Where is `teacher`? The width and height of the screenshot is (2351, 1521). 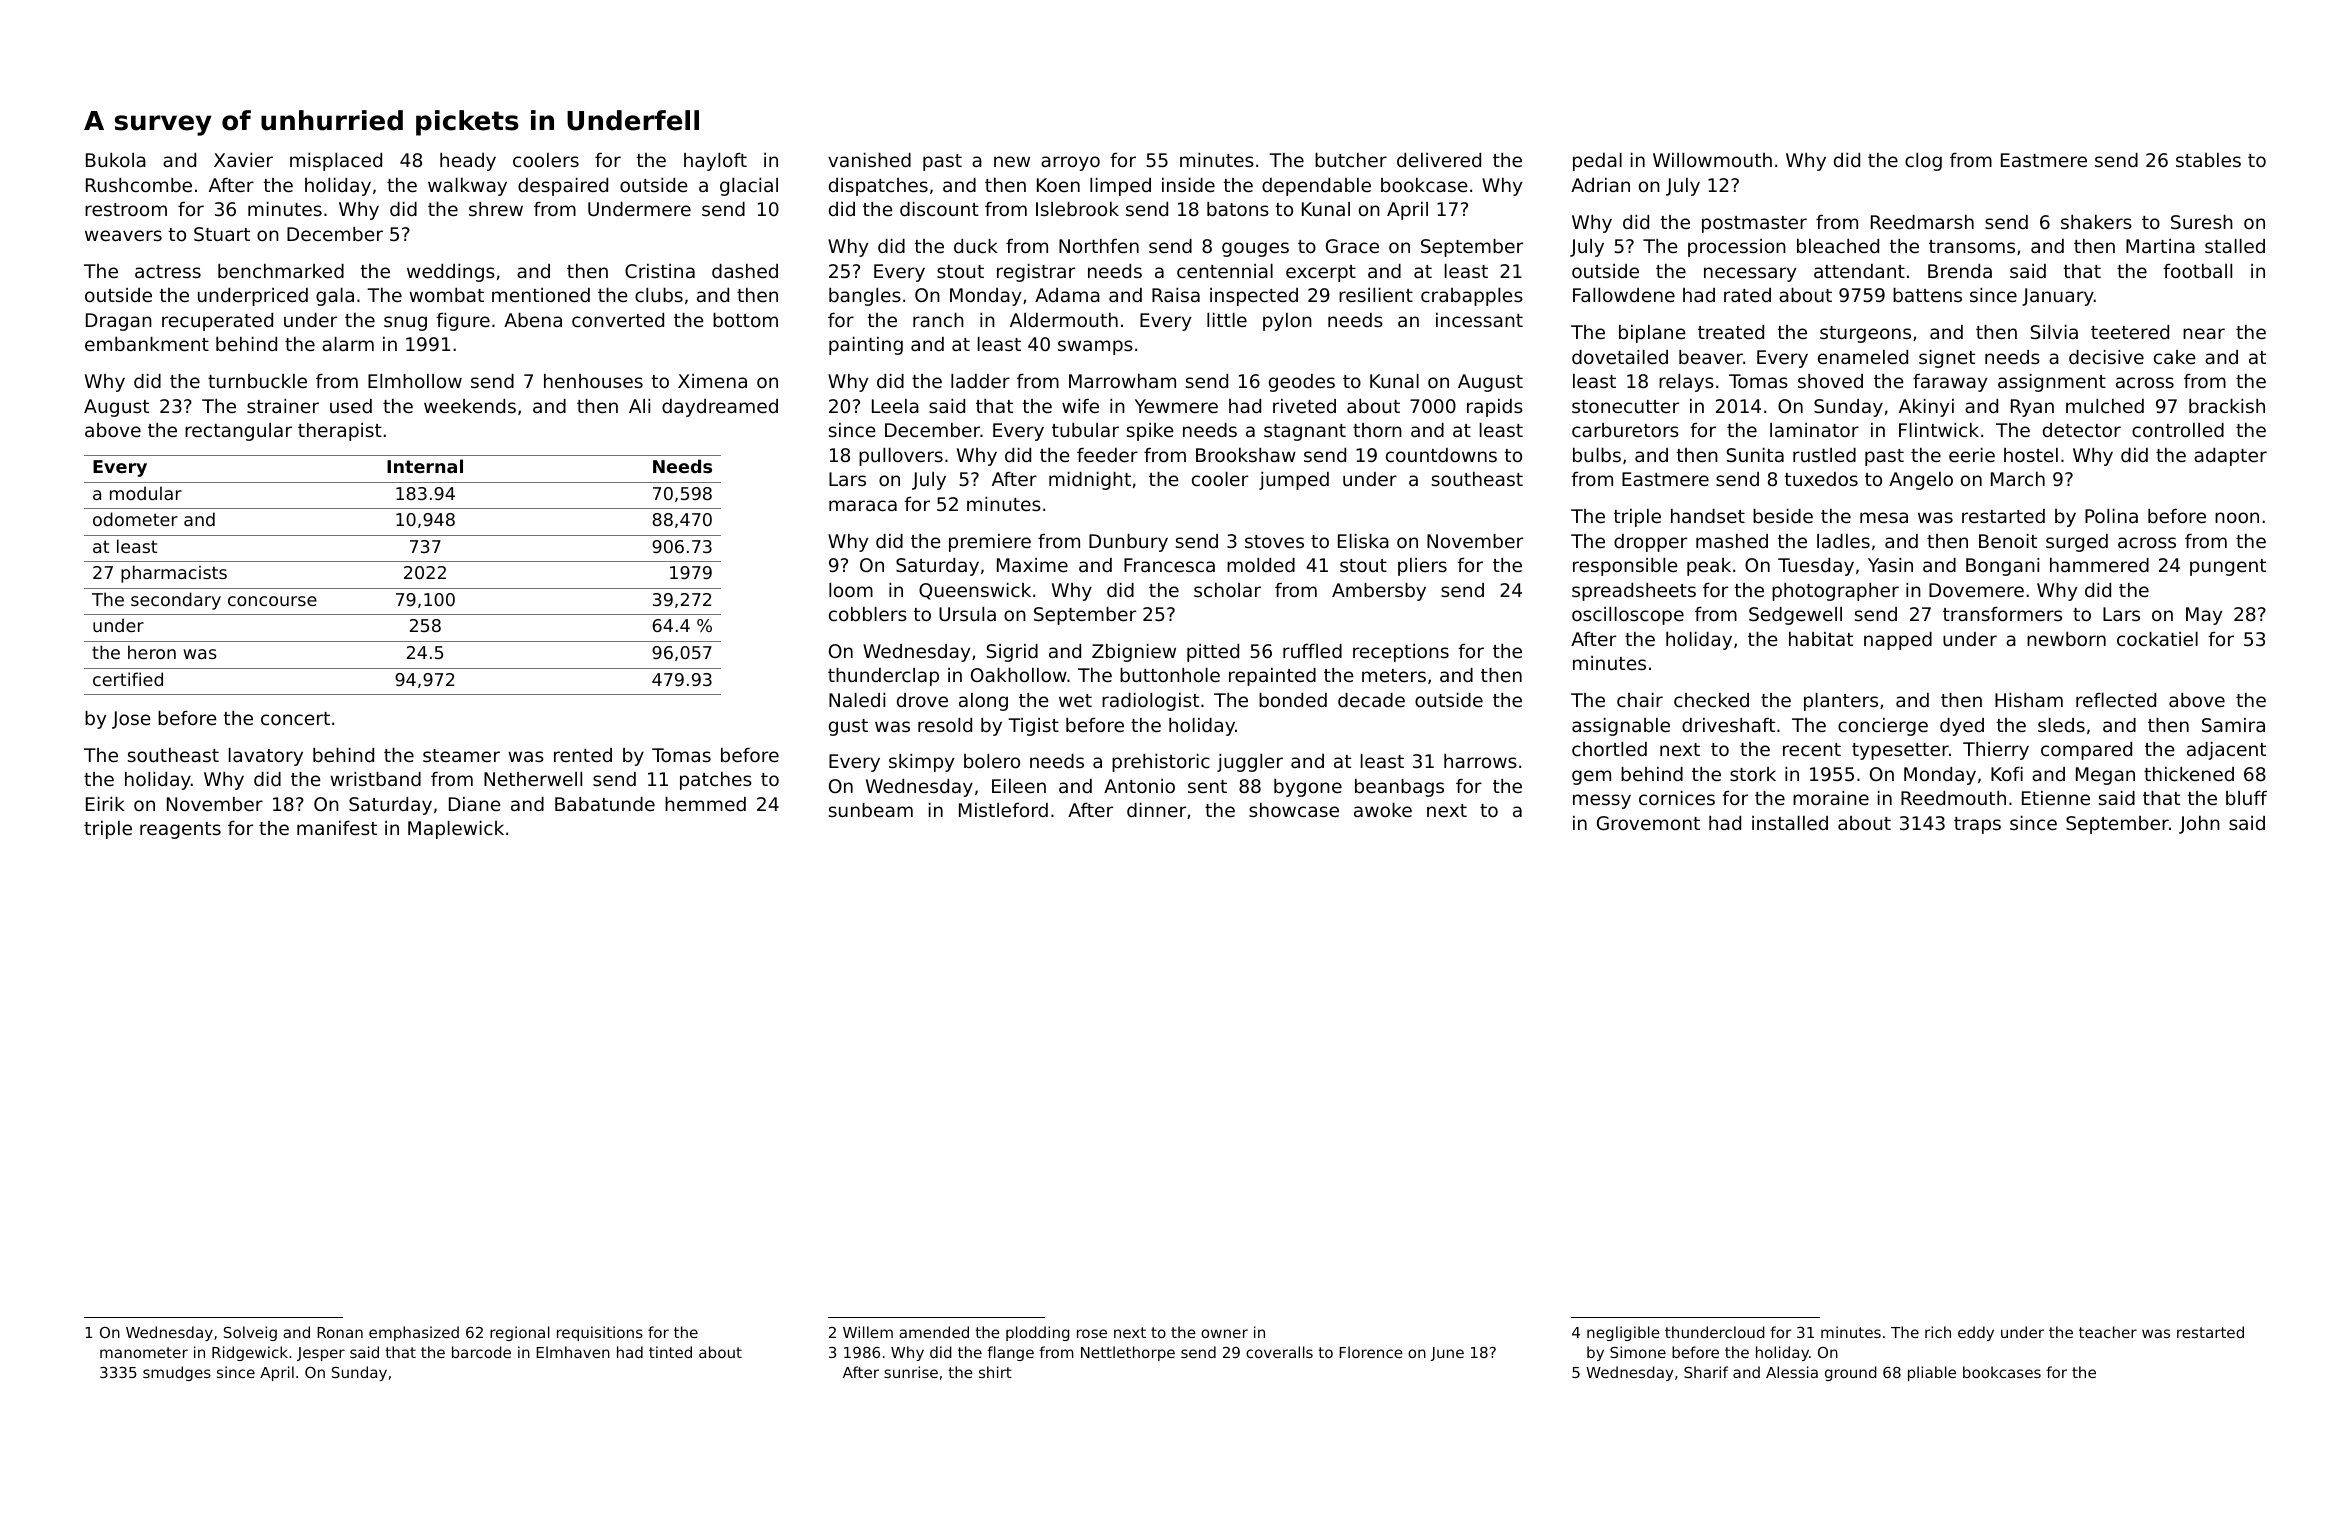 teacher is located at coordinates (2108, 1332).
